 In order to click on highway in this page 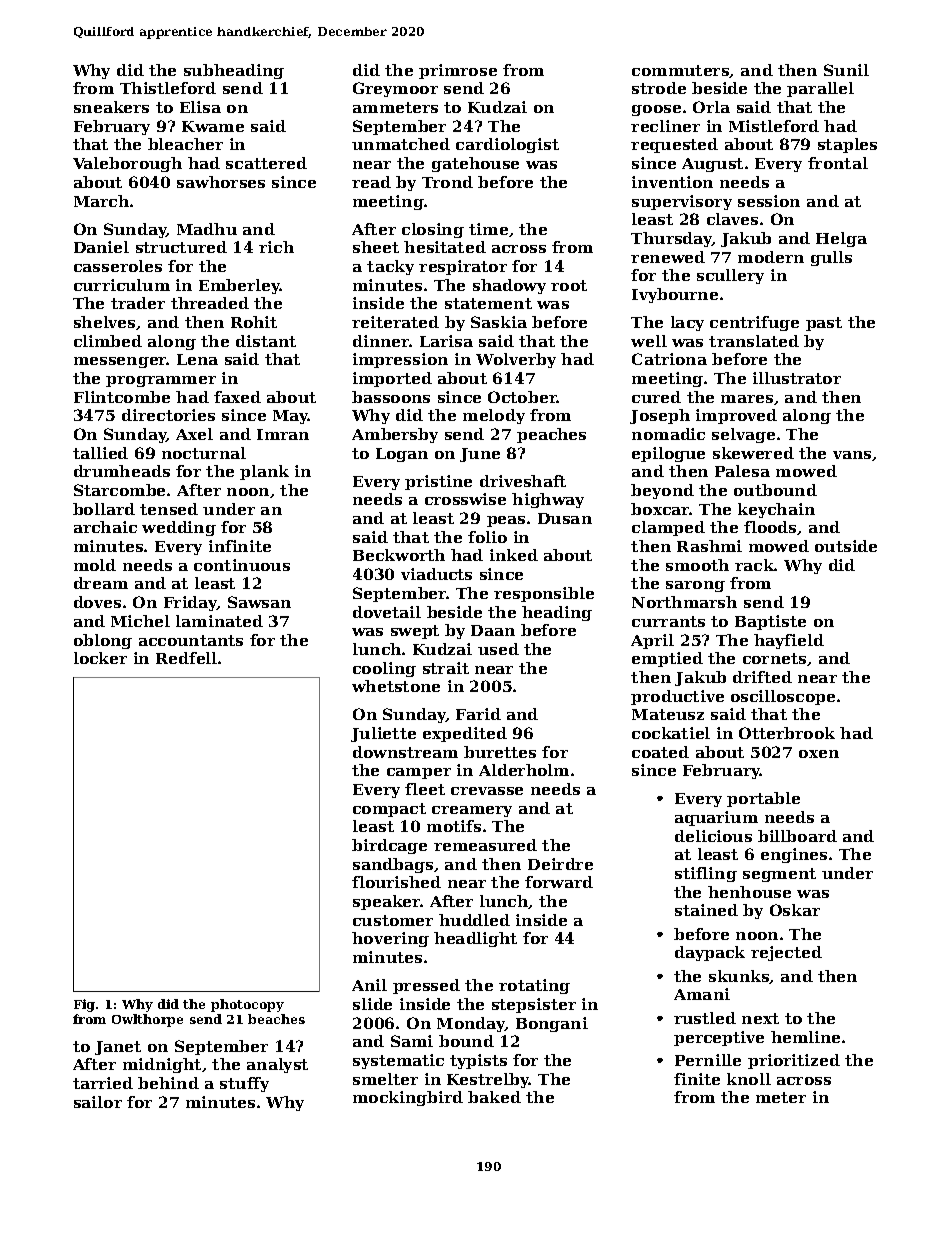, I will do `click(548, 500)`.
